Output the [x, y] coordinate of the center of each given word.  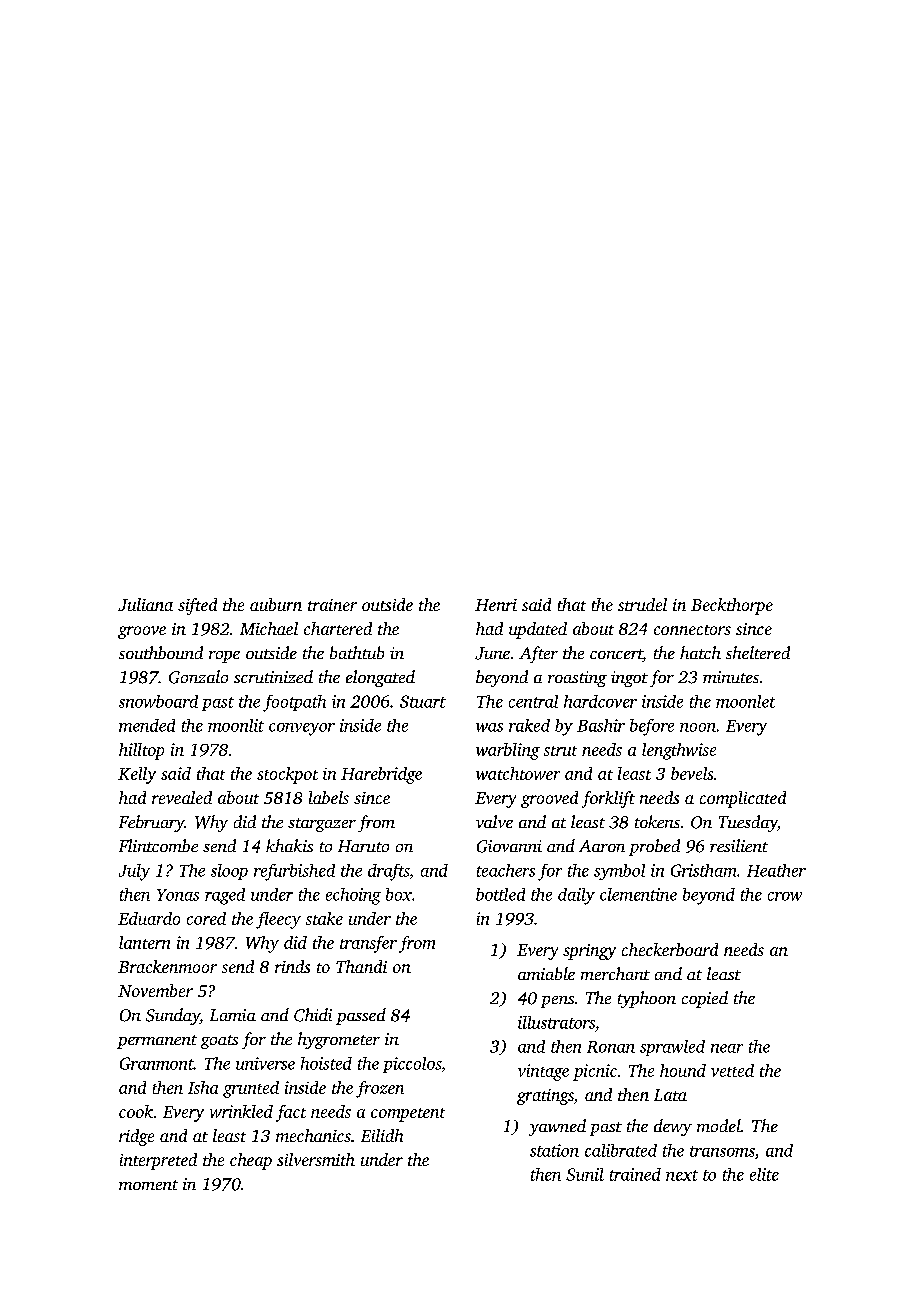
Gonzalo [198, 677]
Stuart [423, 701]
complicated [743, 799]
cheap [251, 1161]
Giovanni [509, 846]
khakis [289, 845]
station [554, 1150]
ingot [629, 679]
